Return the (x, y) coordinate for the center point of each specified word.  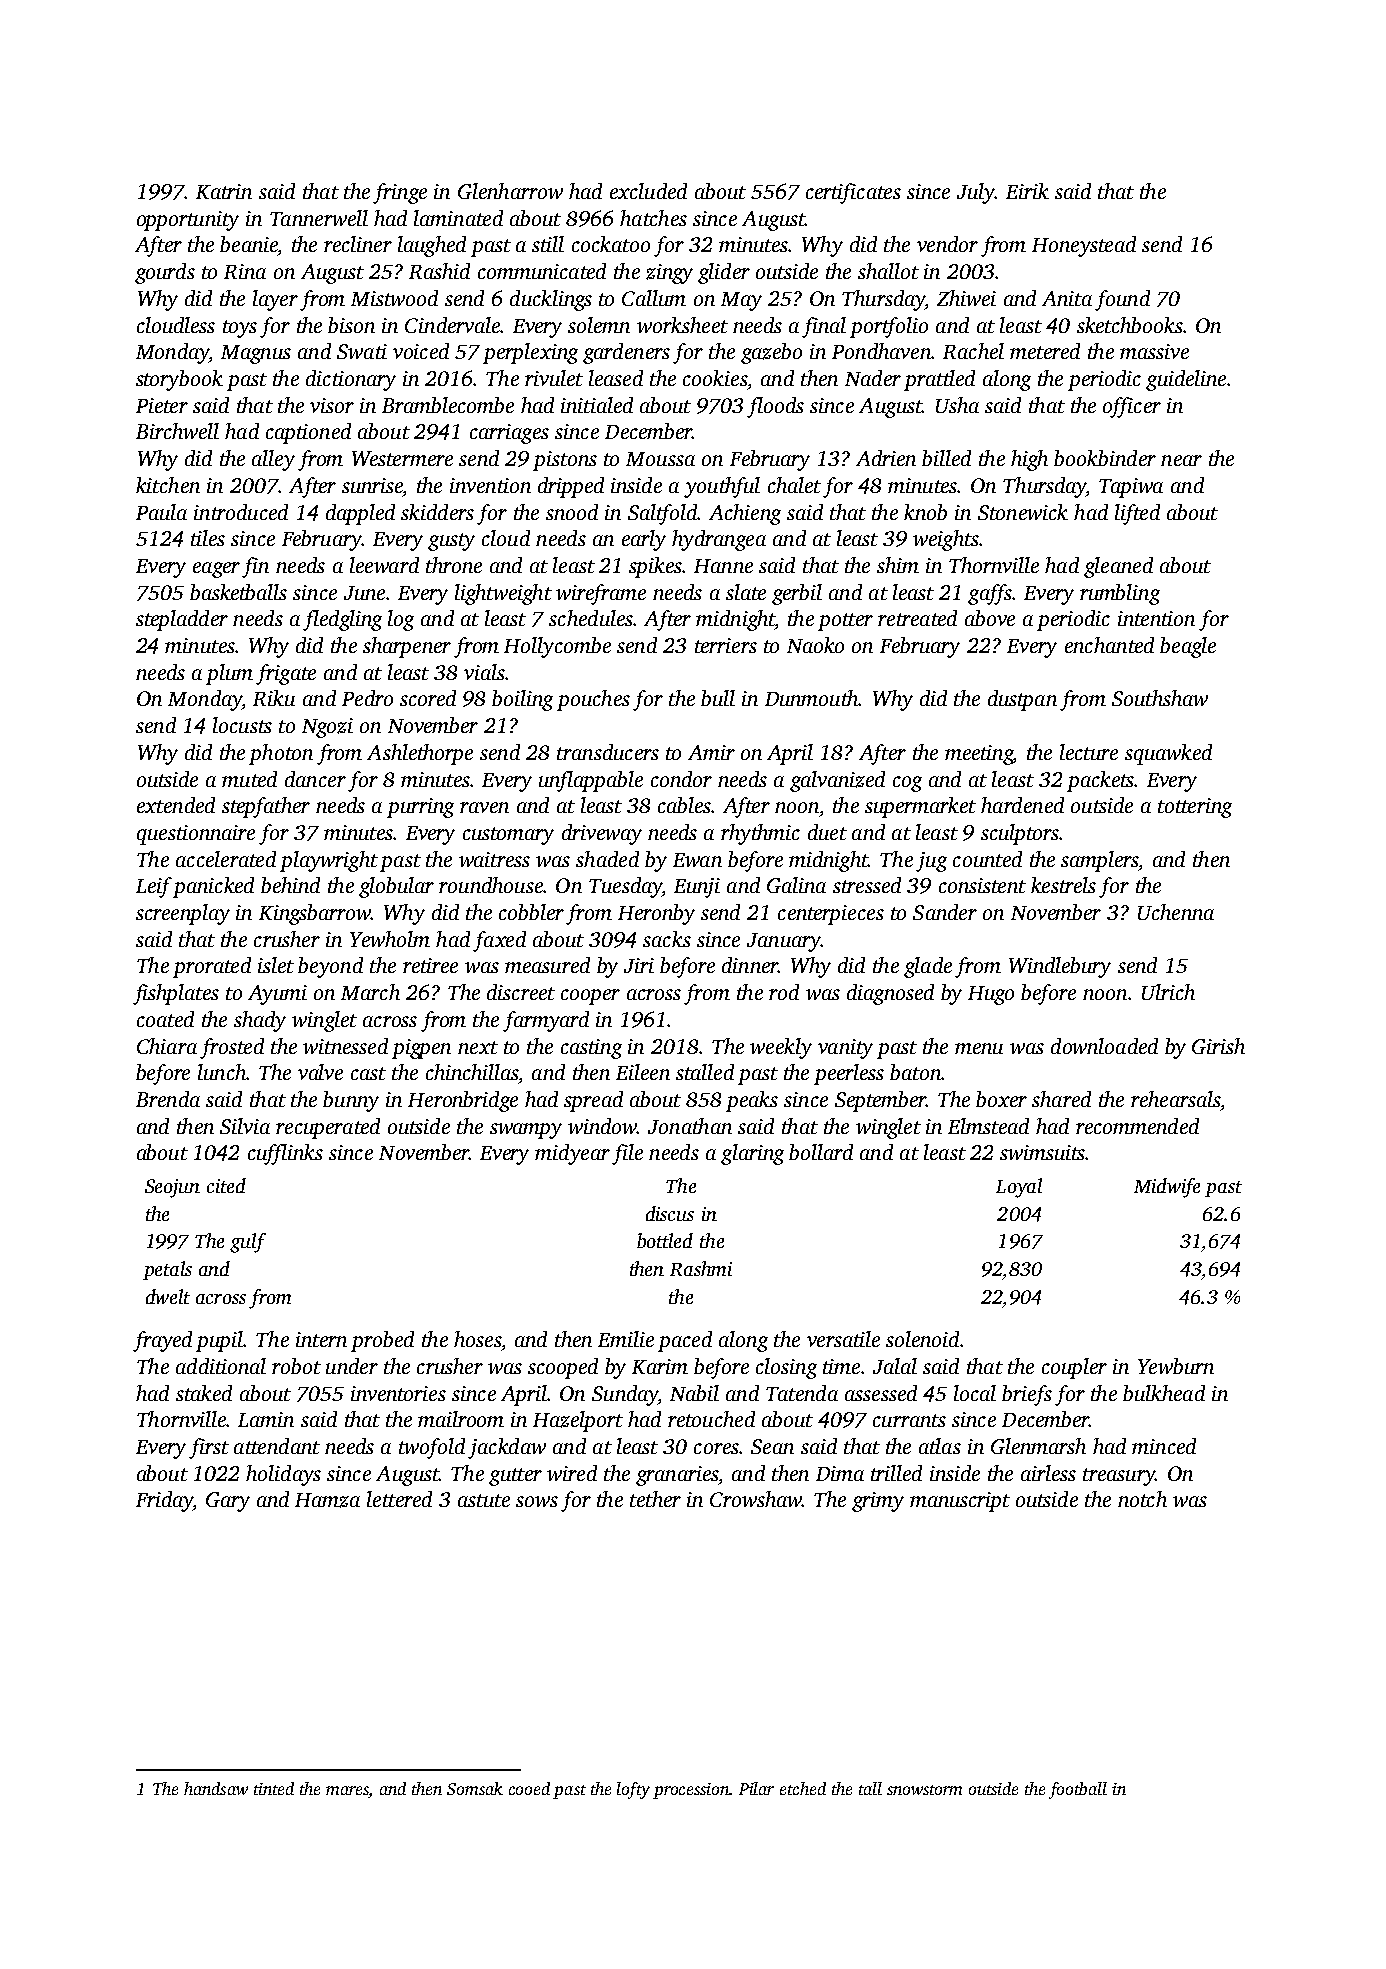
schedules (591, 618)
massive (1154, 351)
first (209, 1448)
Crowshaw (756, 1499)
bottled (665, 1240)
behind (290, 885)
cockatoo (611, 244)
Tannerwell (319, 218)
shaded (607, 859)
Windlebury (1060, 967)
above (990, 618)
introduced (241, 512)
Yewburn (1176, 1366)
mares (347, 1792)
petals (167, 1270)
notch (1142, 1499)
